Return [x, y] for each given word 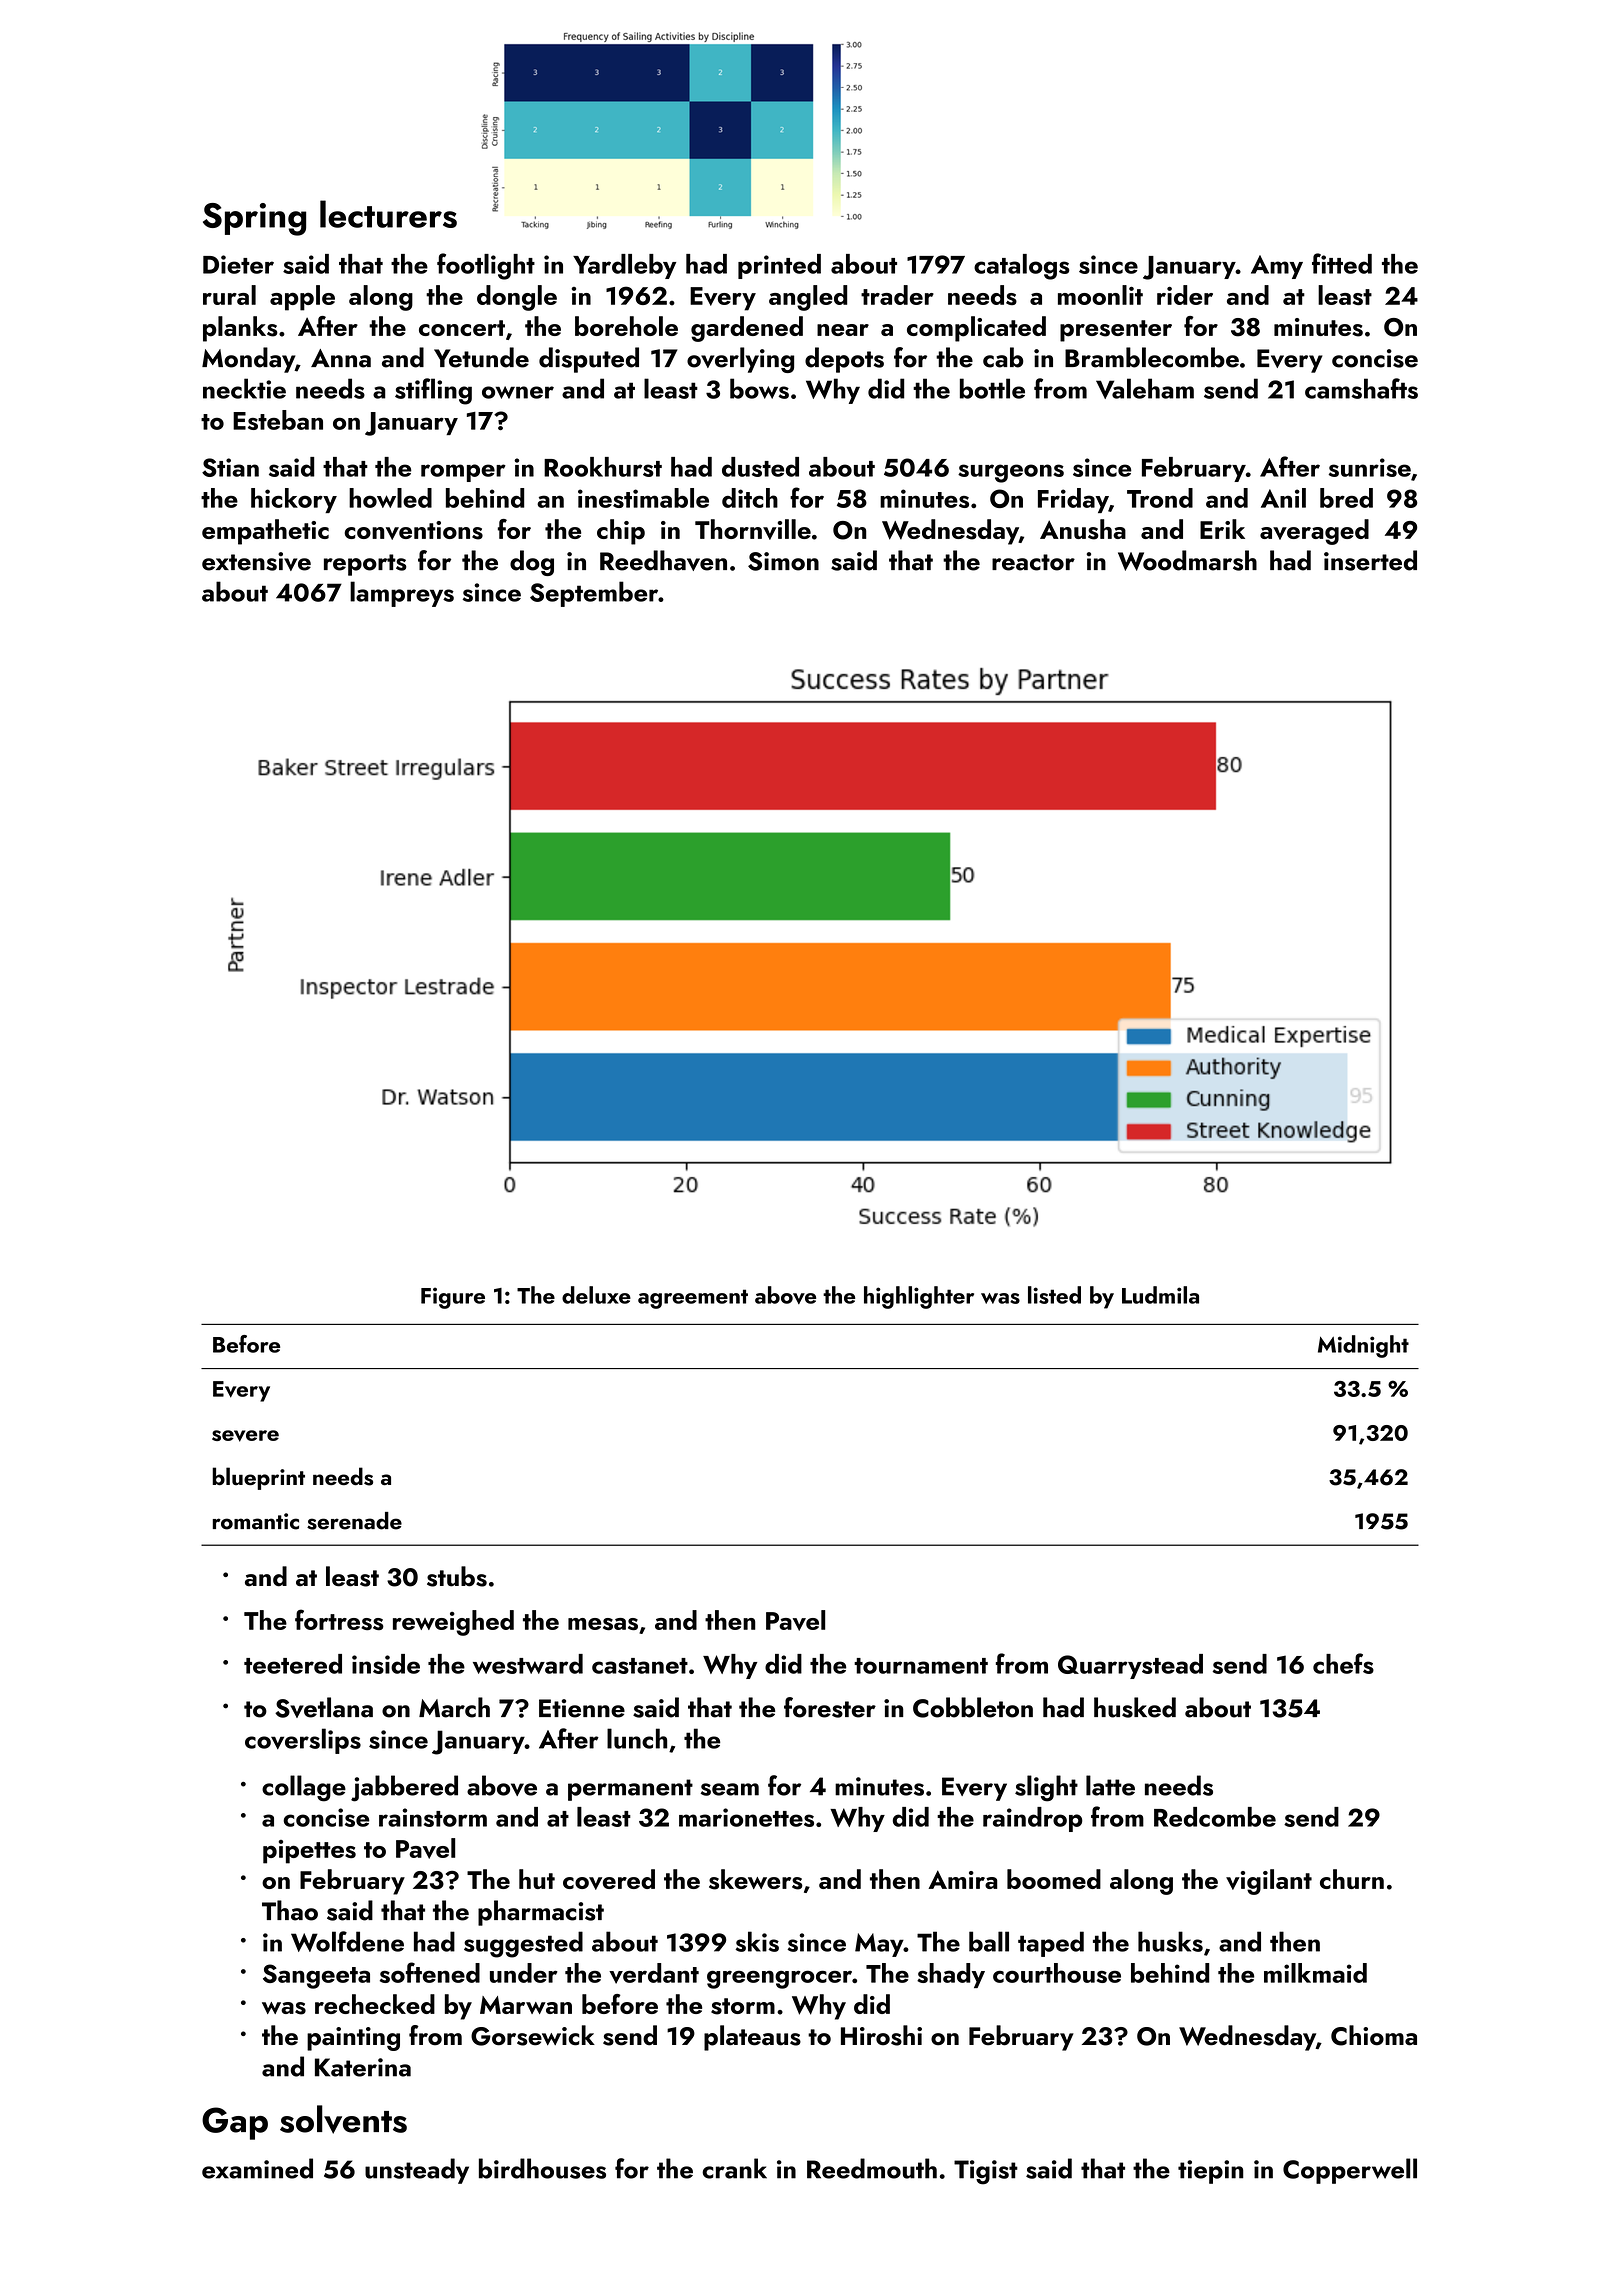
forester [830, 1707]
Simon [783, 561]
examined [257, 2168]
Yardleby [624, 266]
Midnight [1363, 1346]
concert [462, 328]
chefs [1343, 1663]
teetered [293, 1664]
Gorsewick [533, 2035]
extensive [256, 561]
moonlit [1100, 295]
